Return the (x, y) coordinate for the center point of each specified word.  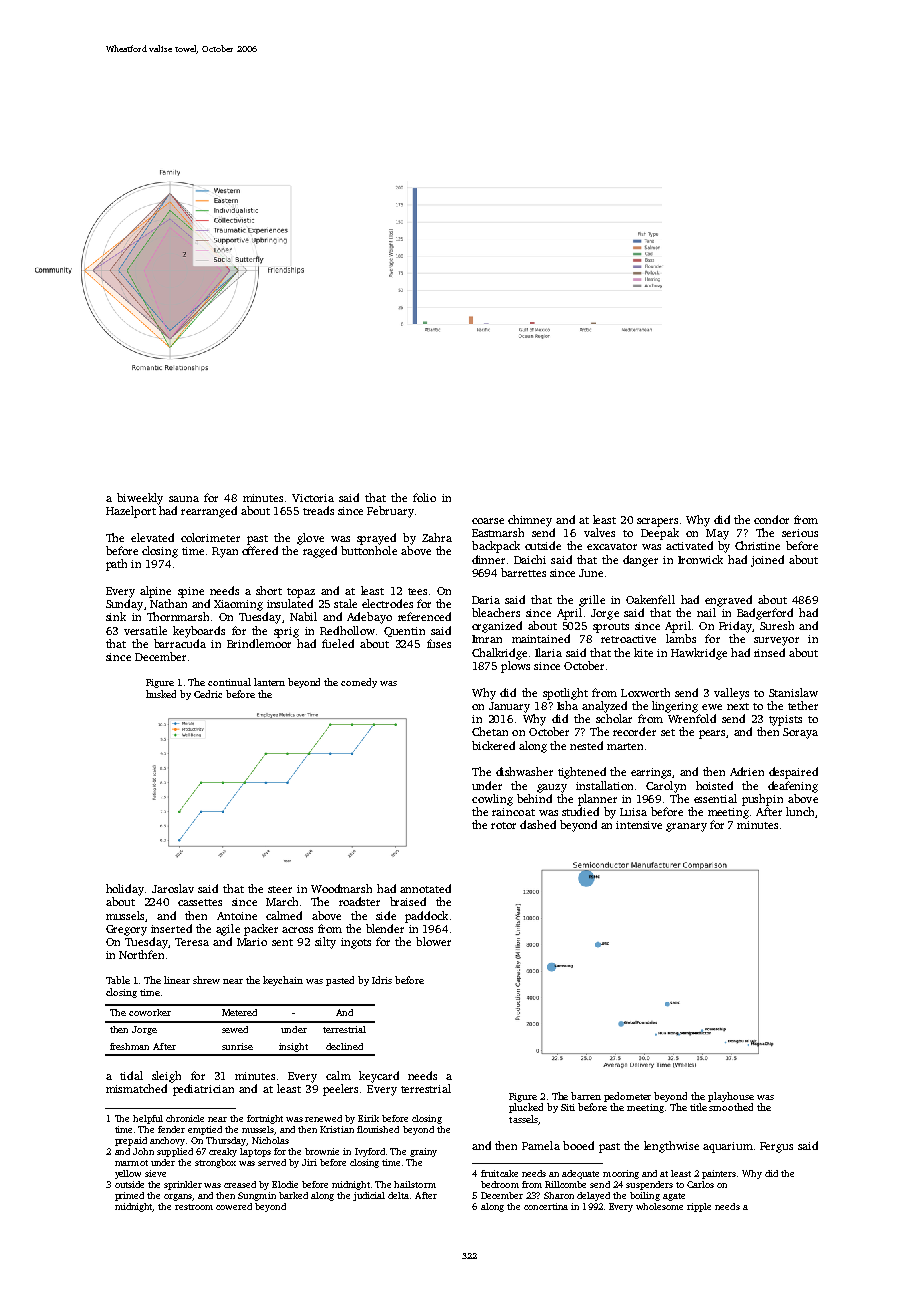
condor (771, 519)
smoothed (731, 1107)
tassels (523, 1119)
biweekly (140, 499)
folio (424, 497)
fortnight (265, 1119)
